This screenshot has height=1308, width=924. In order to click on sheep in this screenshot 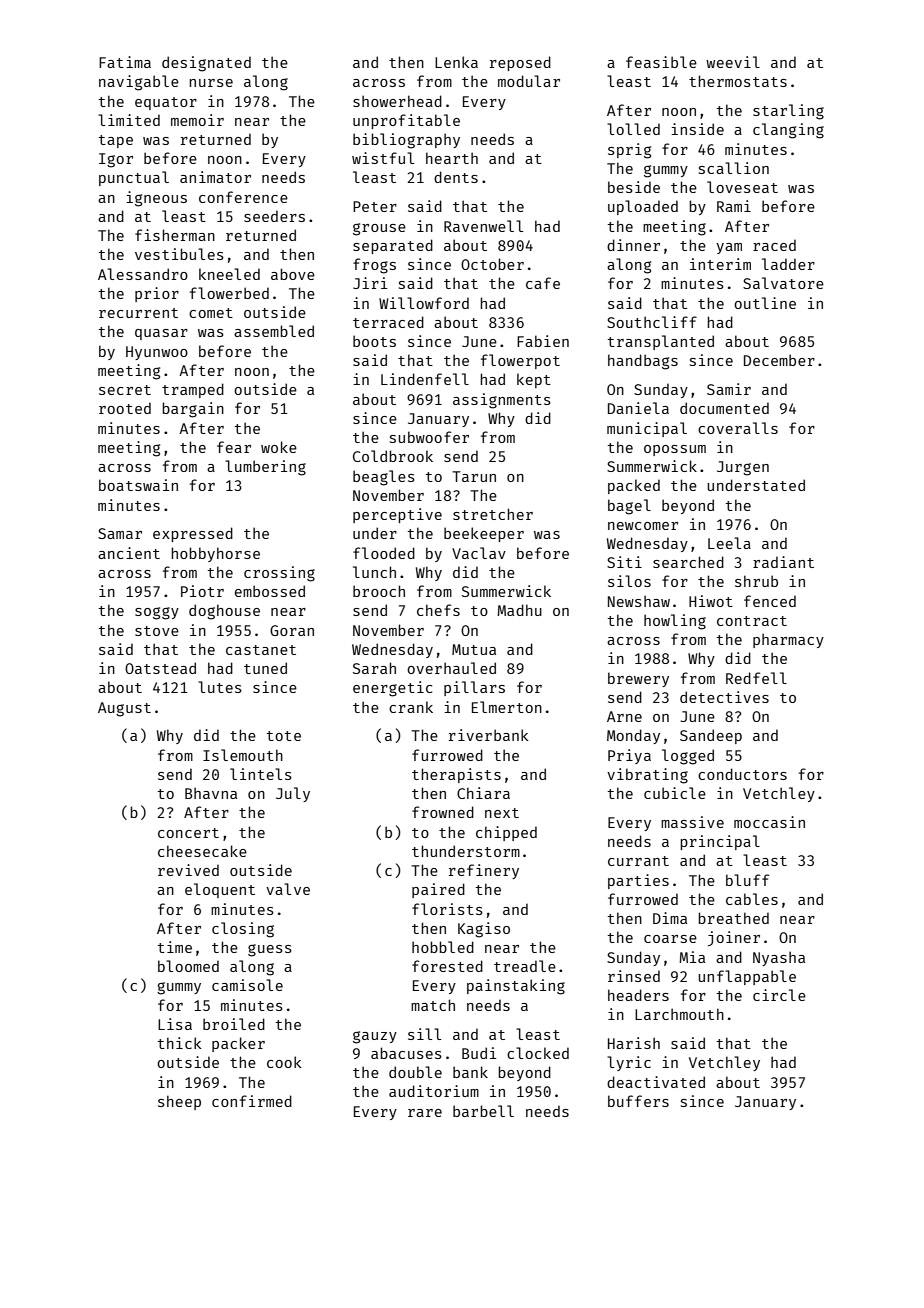, I will do `click(179, 1102)`.
